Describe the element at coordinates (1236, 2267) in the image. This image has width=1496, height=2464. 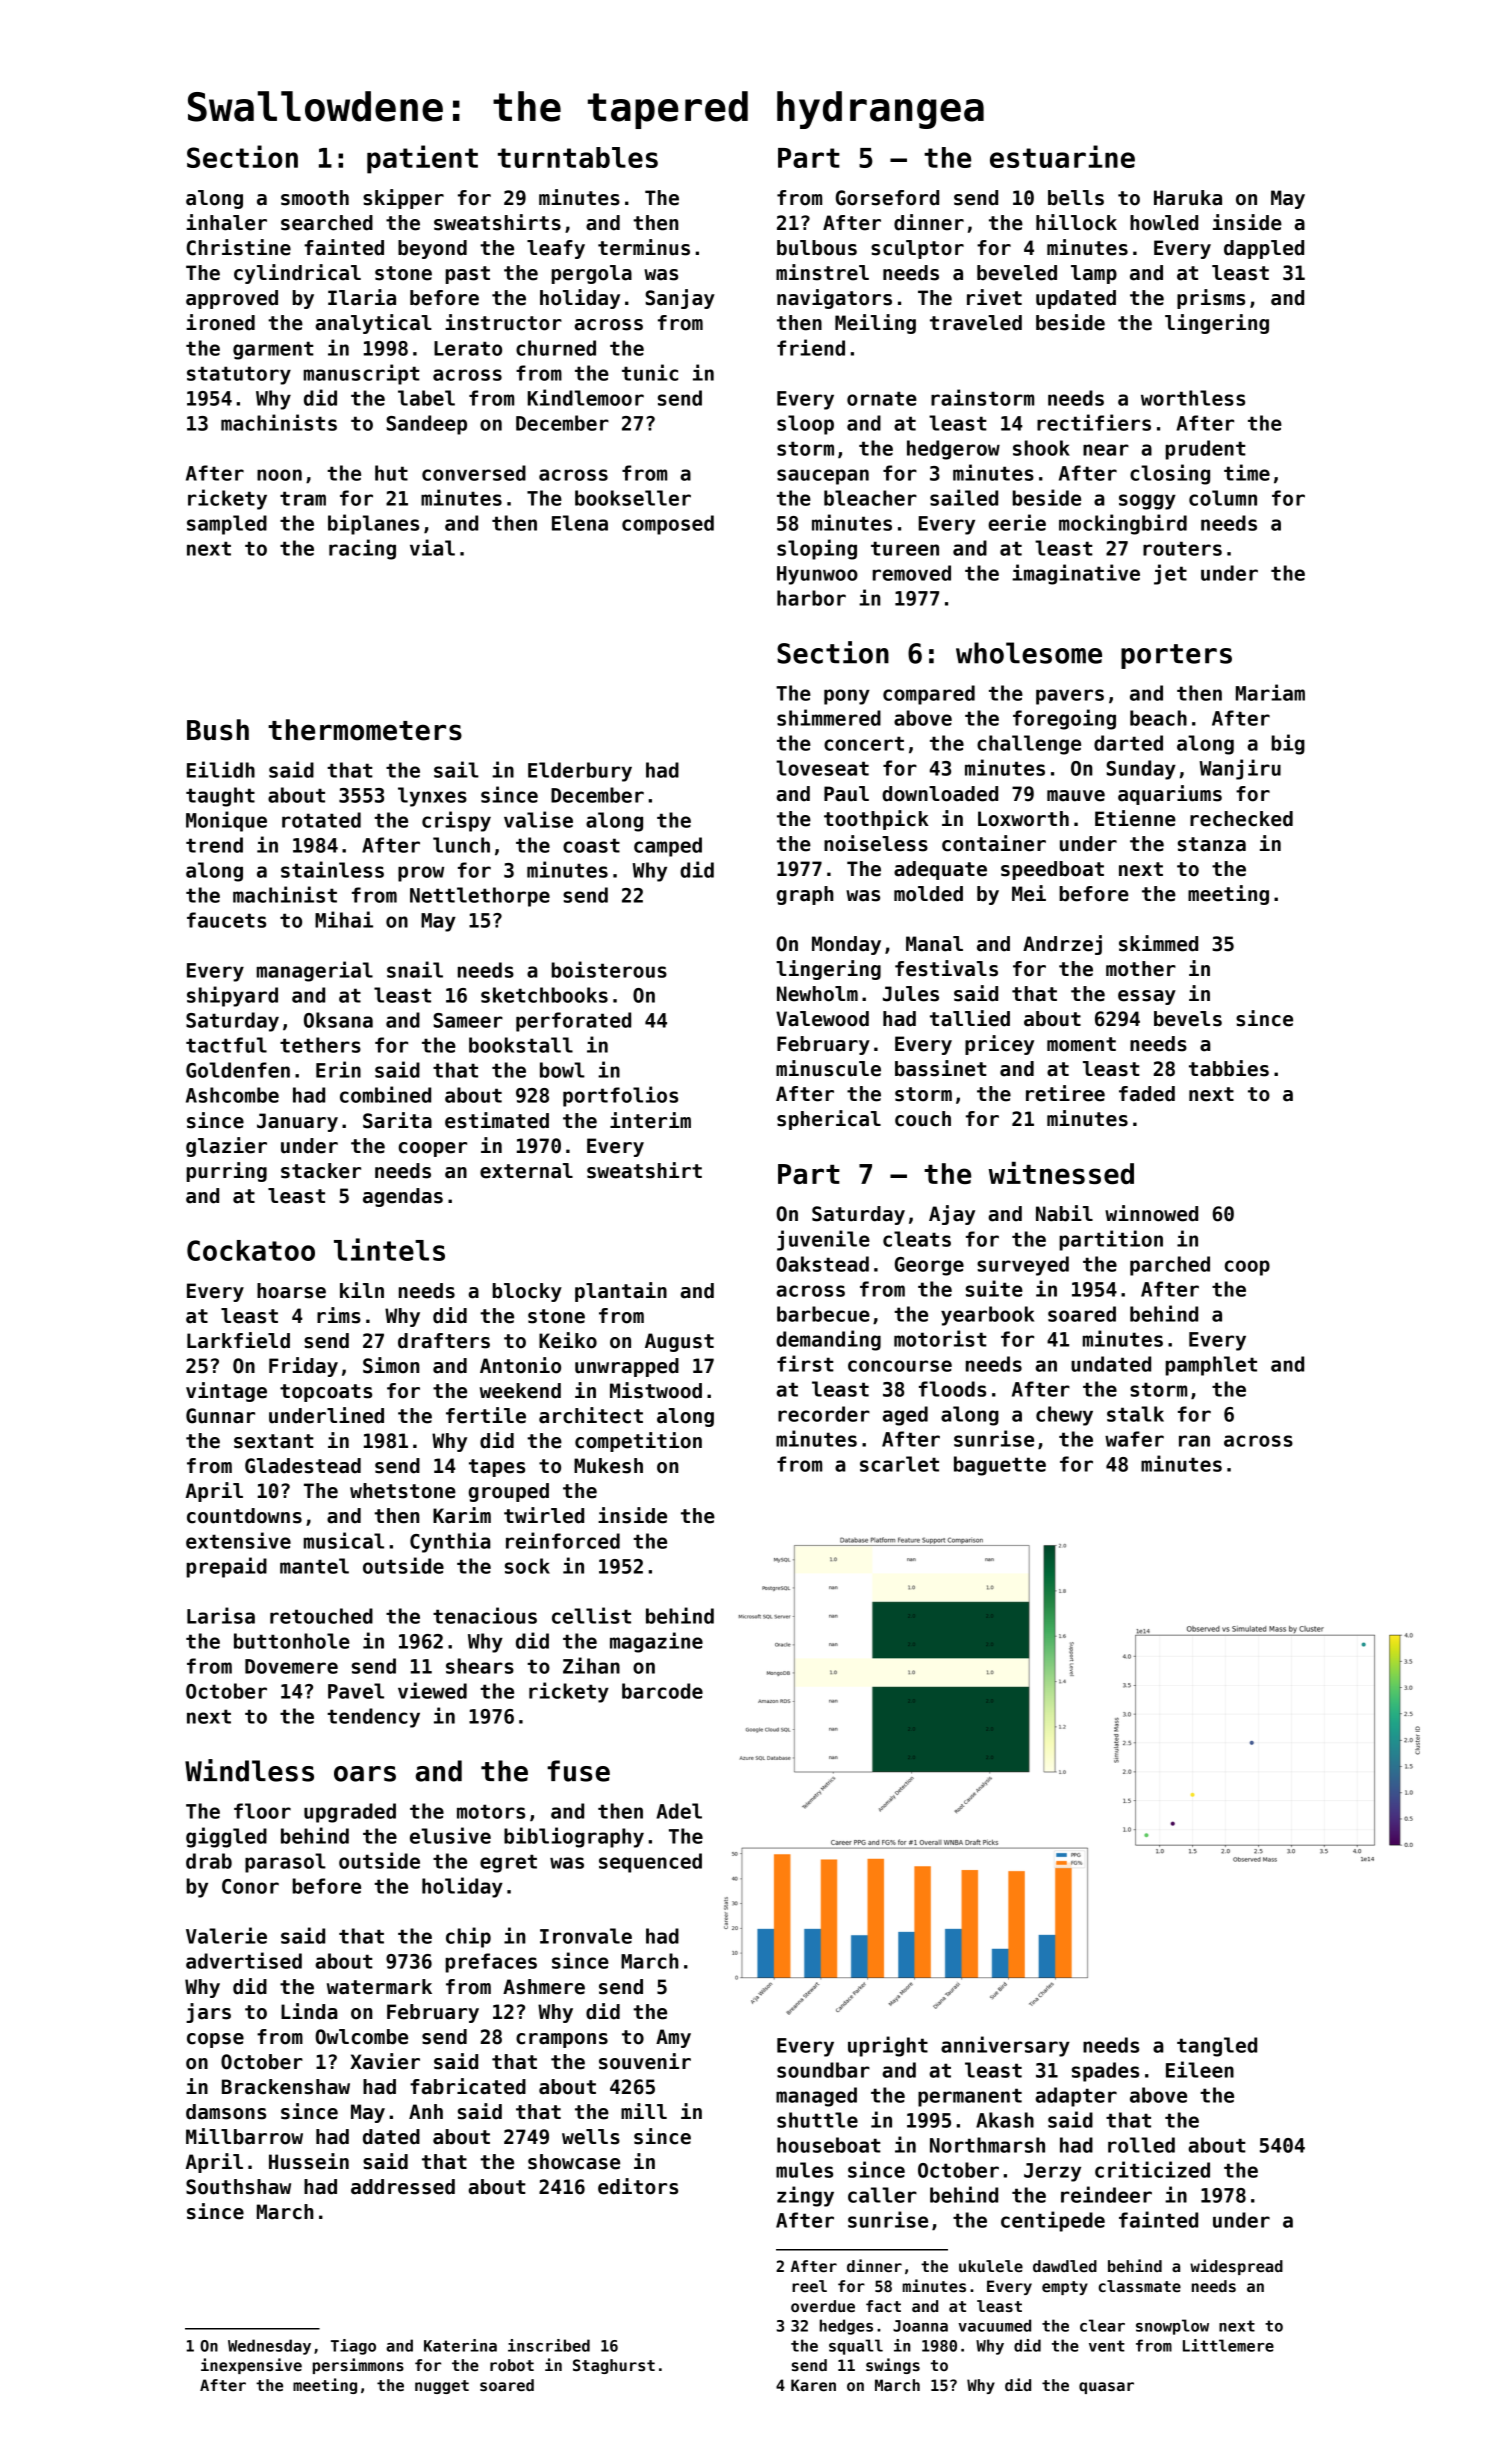
I see `widespread` at that location.
